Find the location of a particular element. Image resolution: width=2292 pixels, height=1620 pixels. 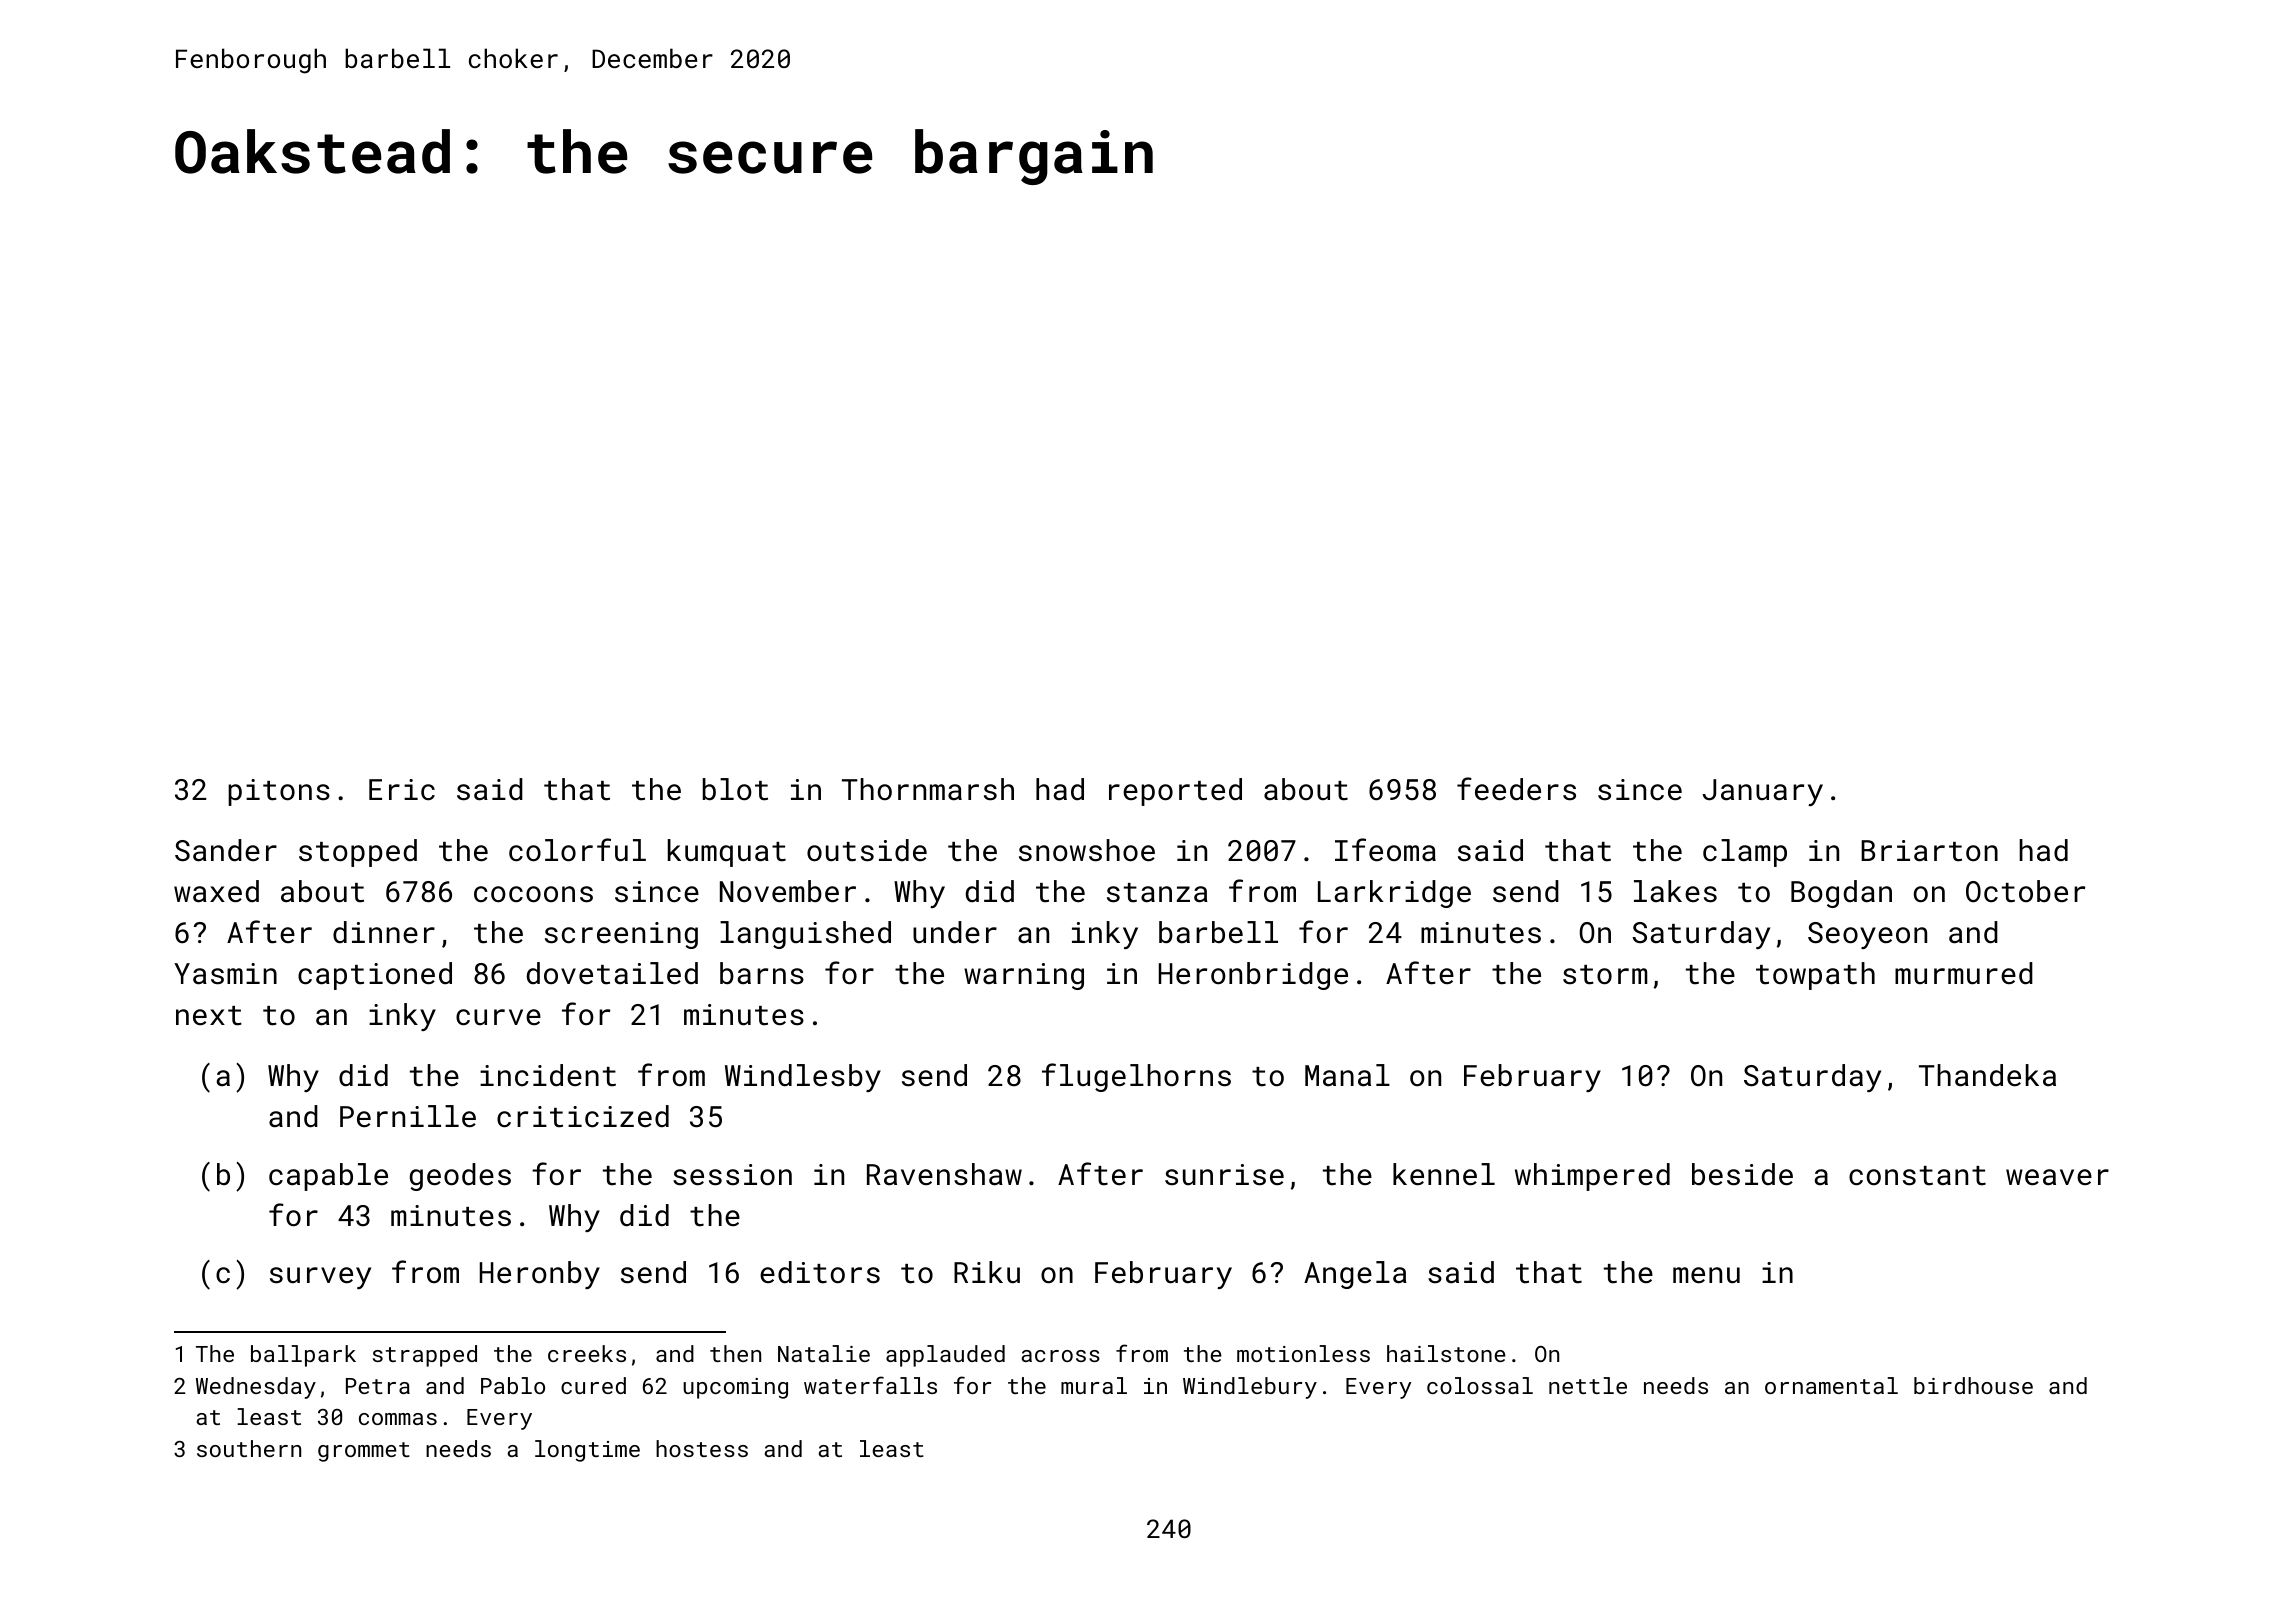

Pablo is located at coordinates (513, 1385).
